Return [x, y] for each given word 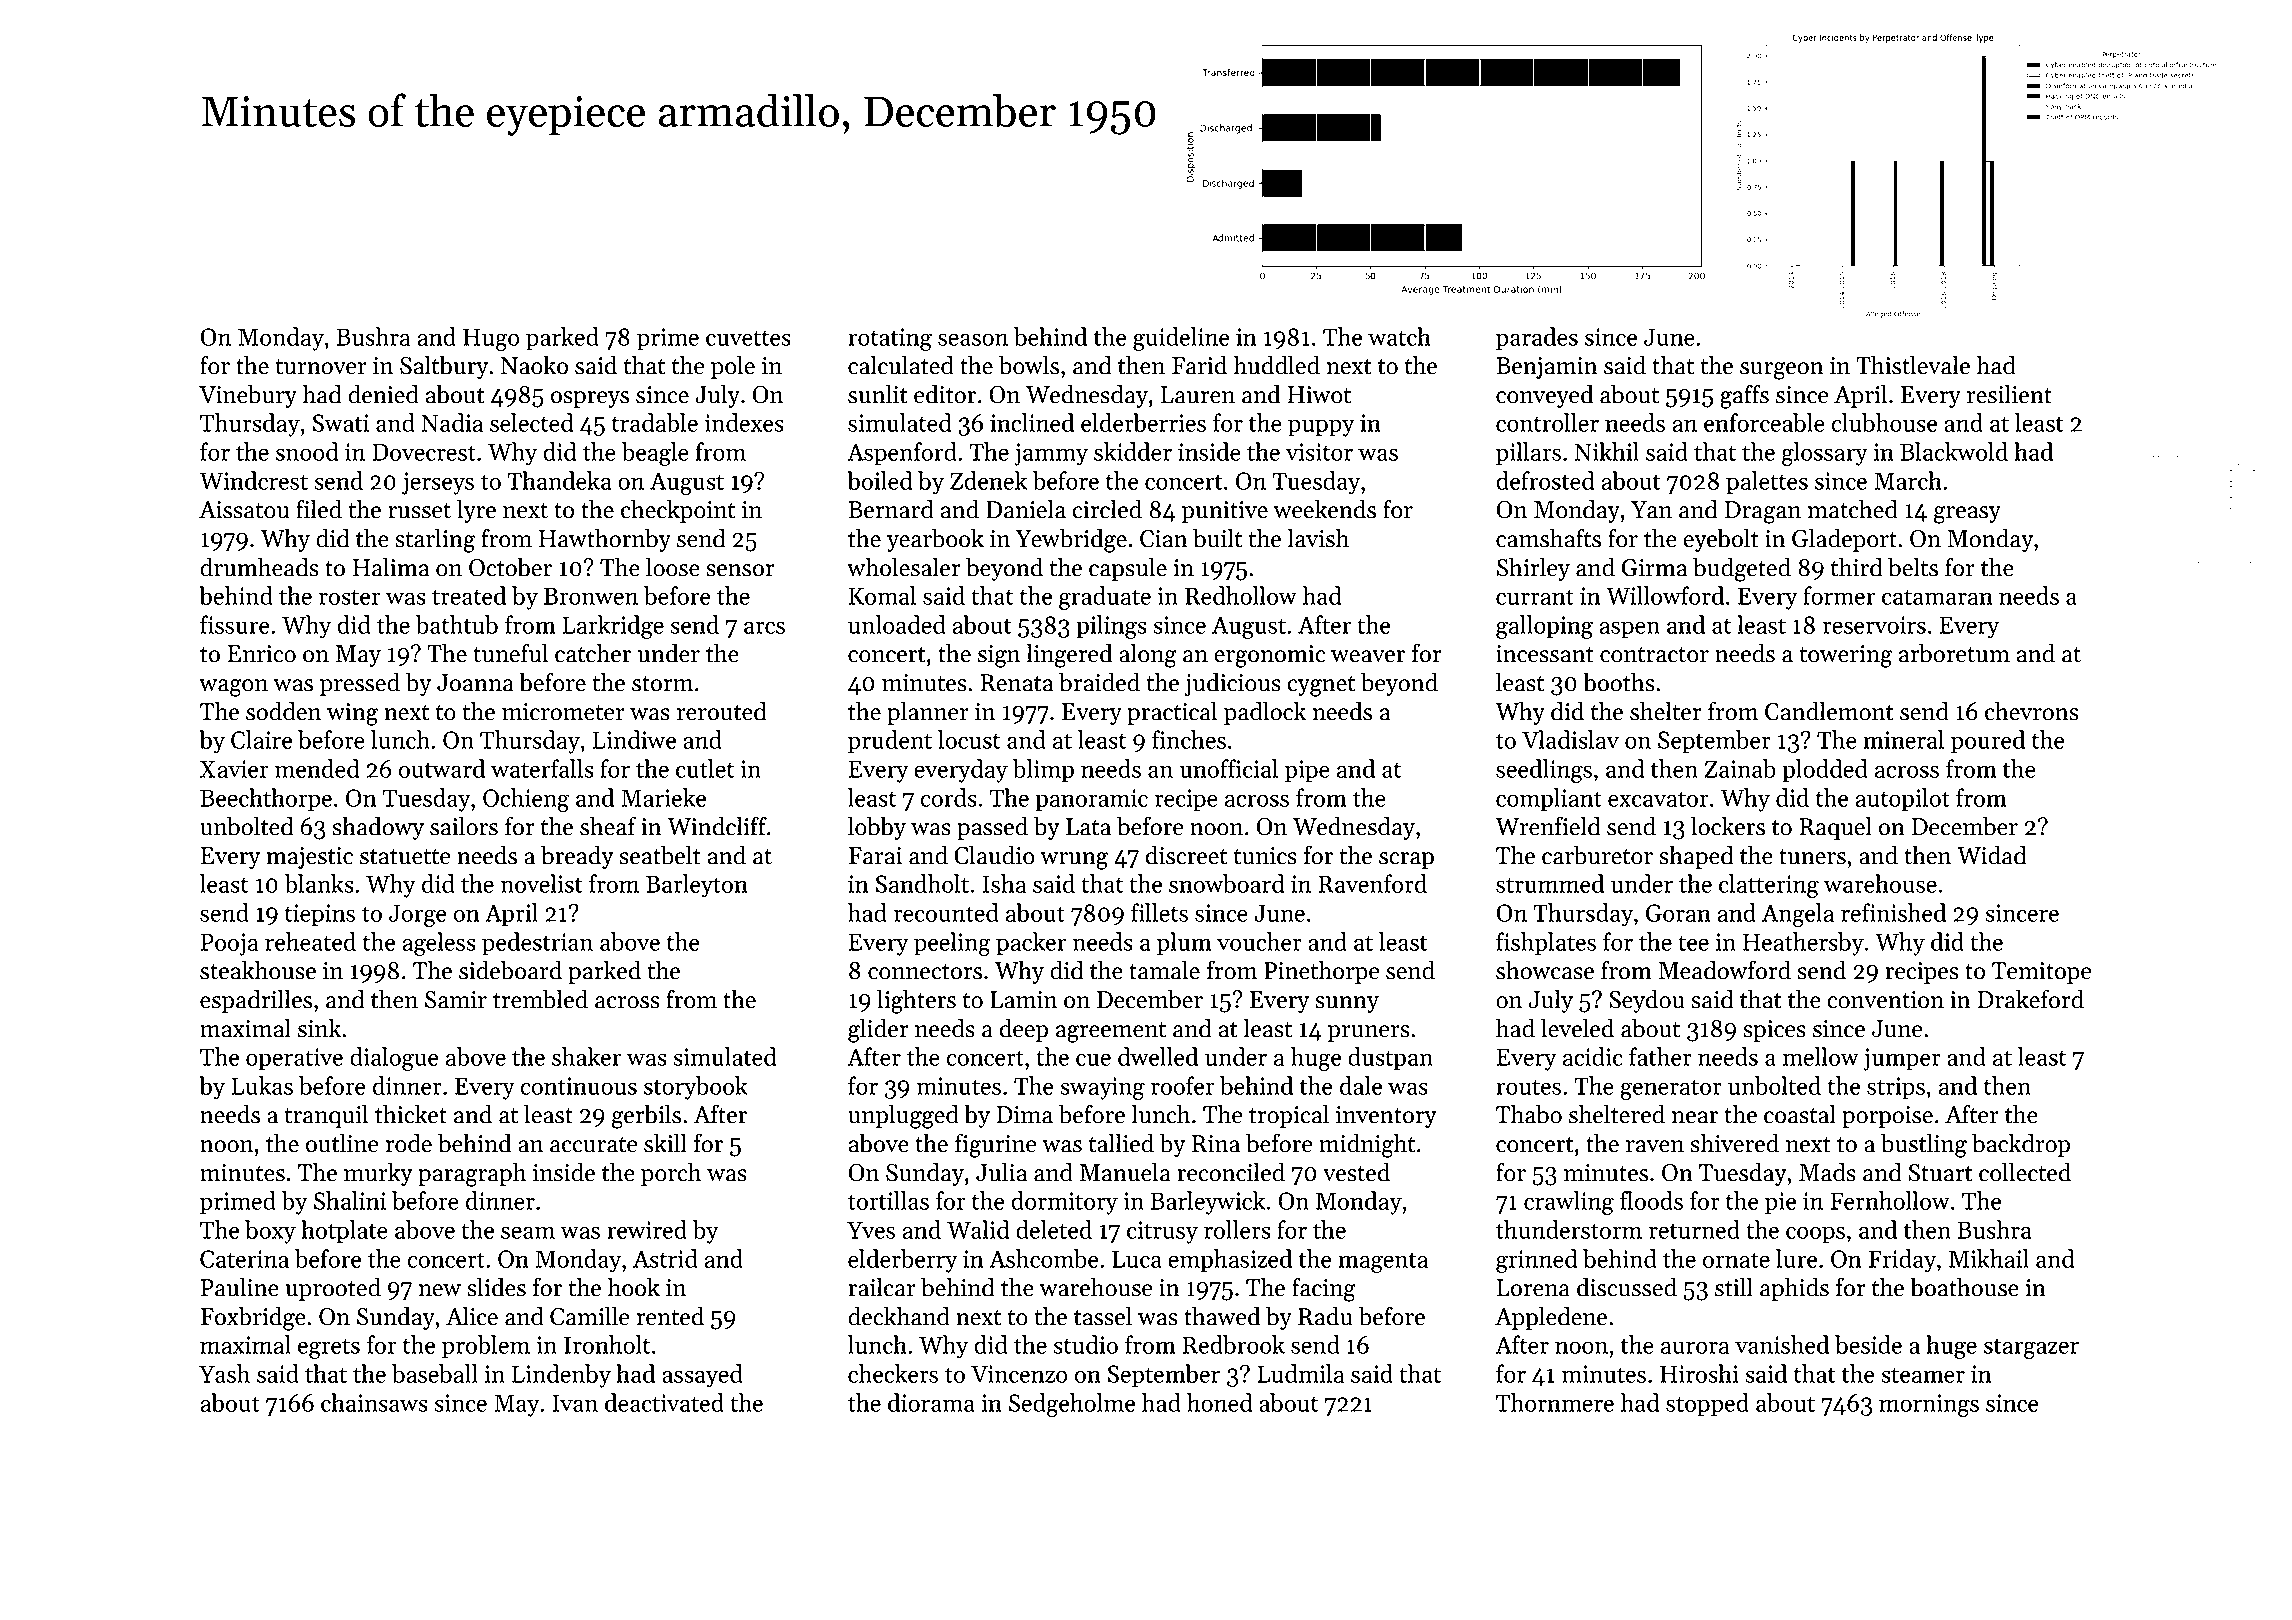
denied [383, 394]
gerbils [646, 1116]
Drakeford [2030, 999]
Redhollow [1241, 595]
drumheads [259, 567]
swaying [1102, 1088]
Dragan [1763, 512]
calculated [901, 365]
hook [634, 1287]
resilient [2009, 394]
